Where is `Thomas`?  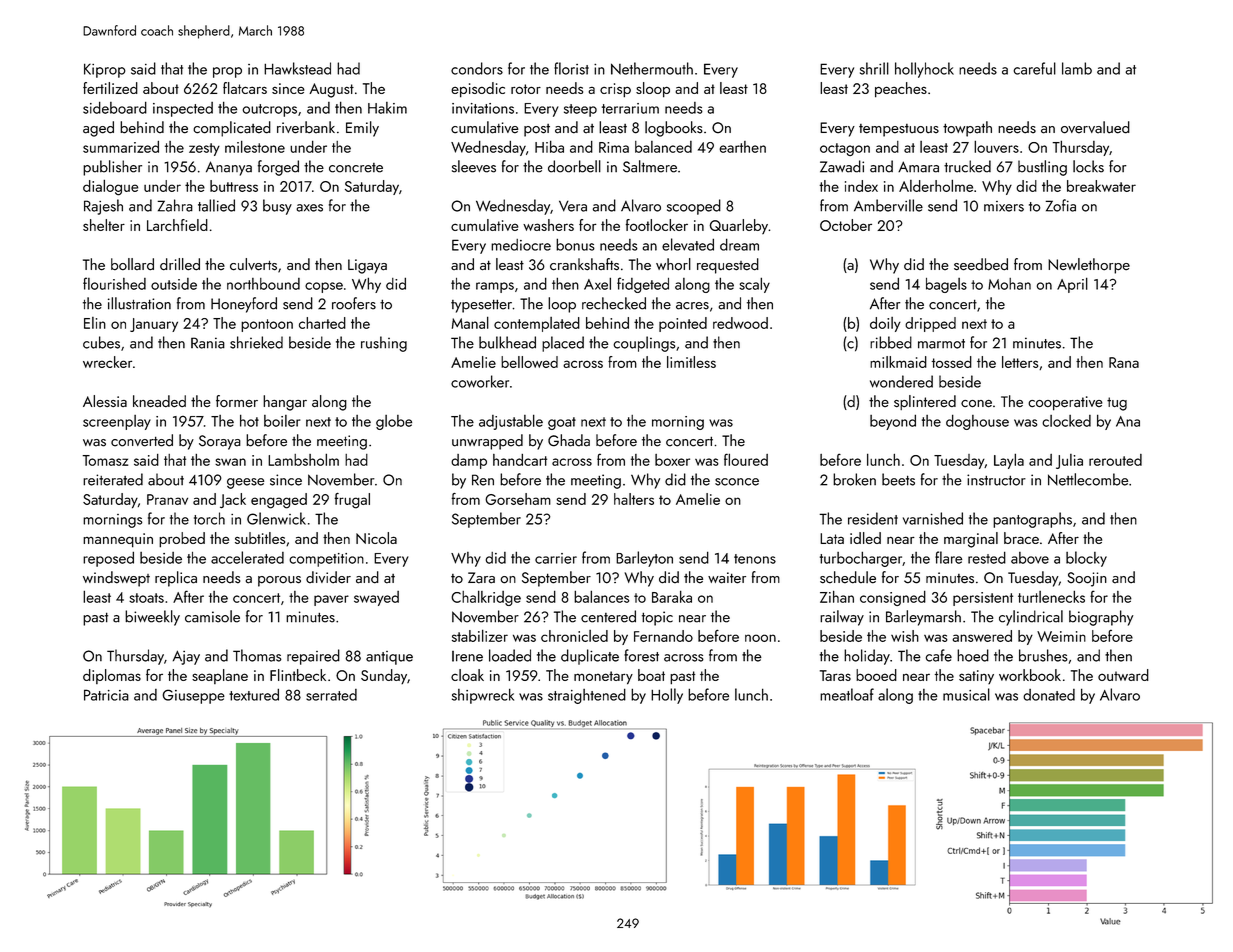 Thomas is located at coordinates (257, 655).
